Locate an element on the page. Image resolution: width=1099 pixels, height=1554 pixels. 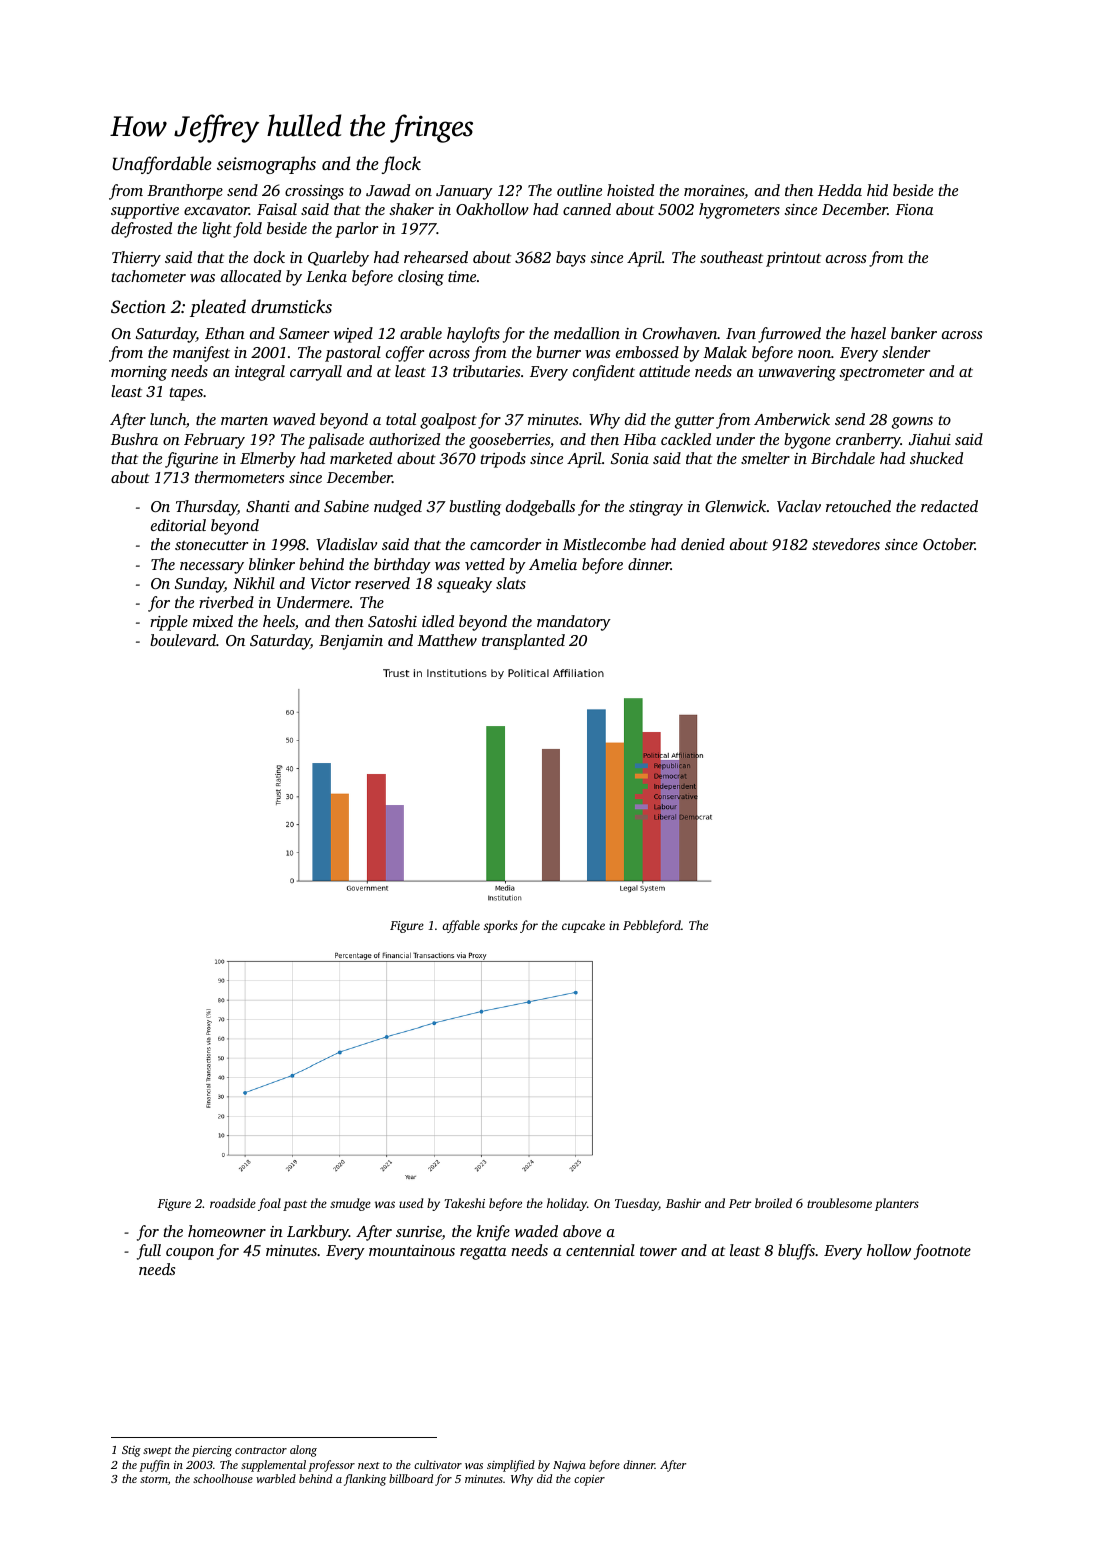
morning is located at coordinates (139, 373).
